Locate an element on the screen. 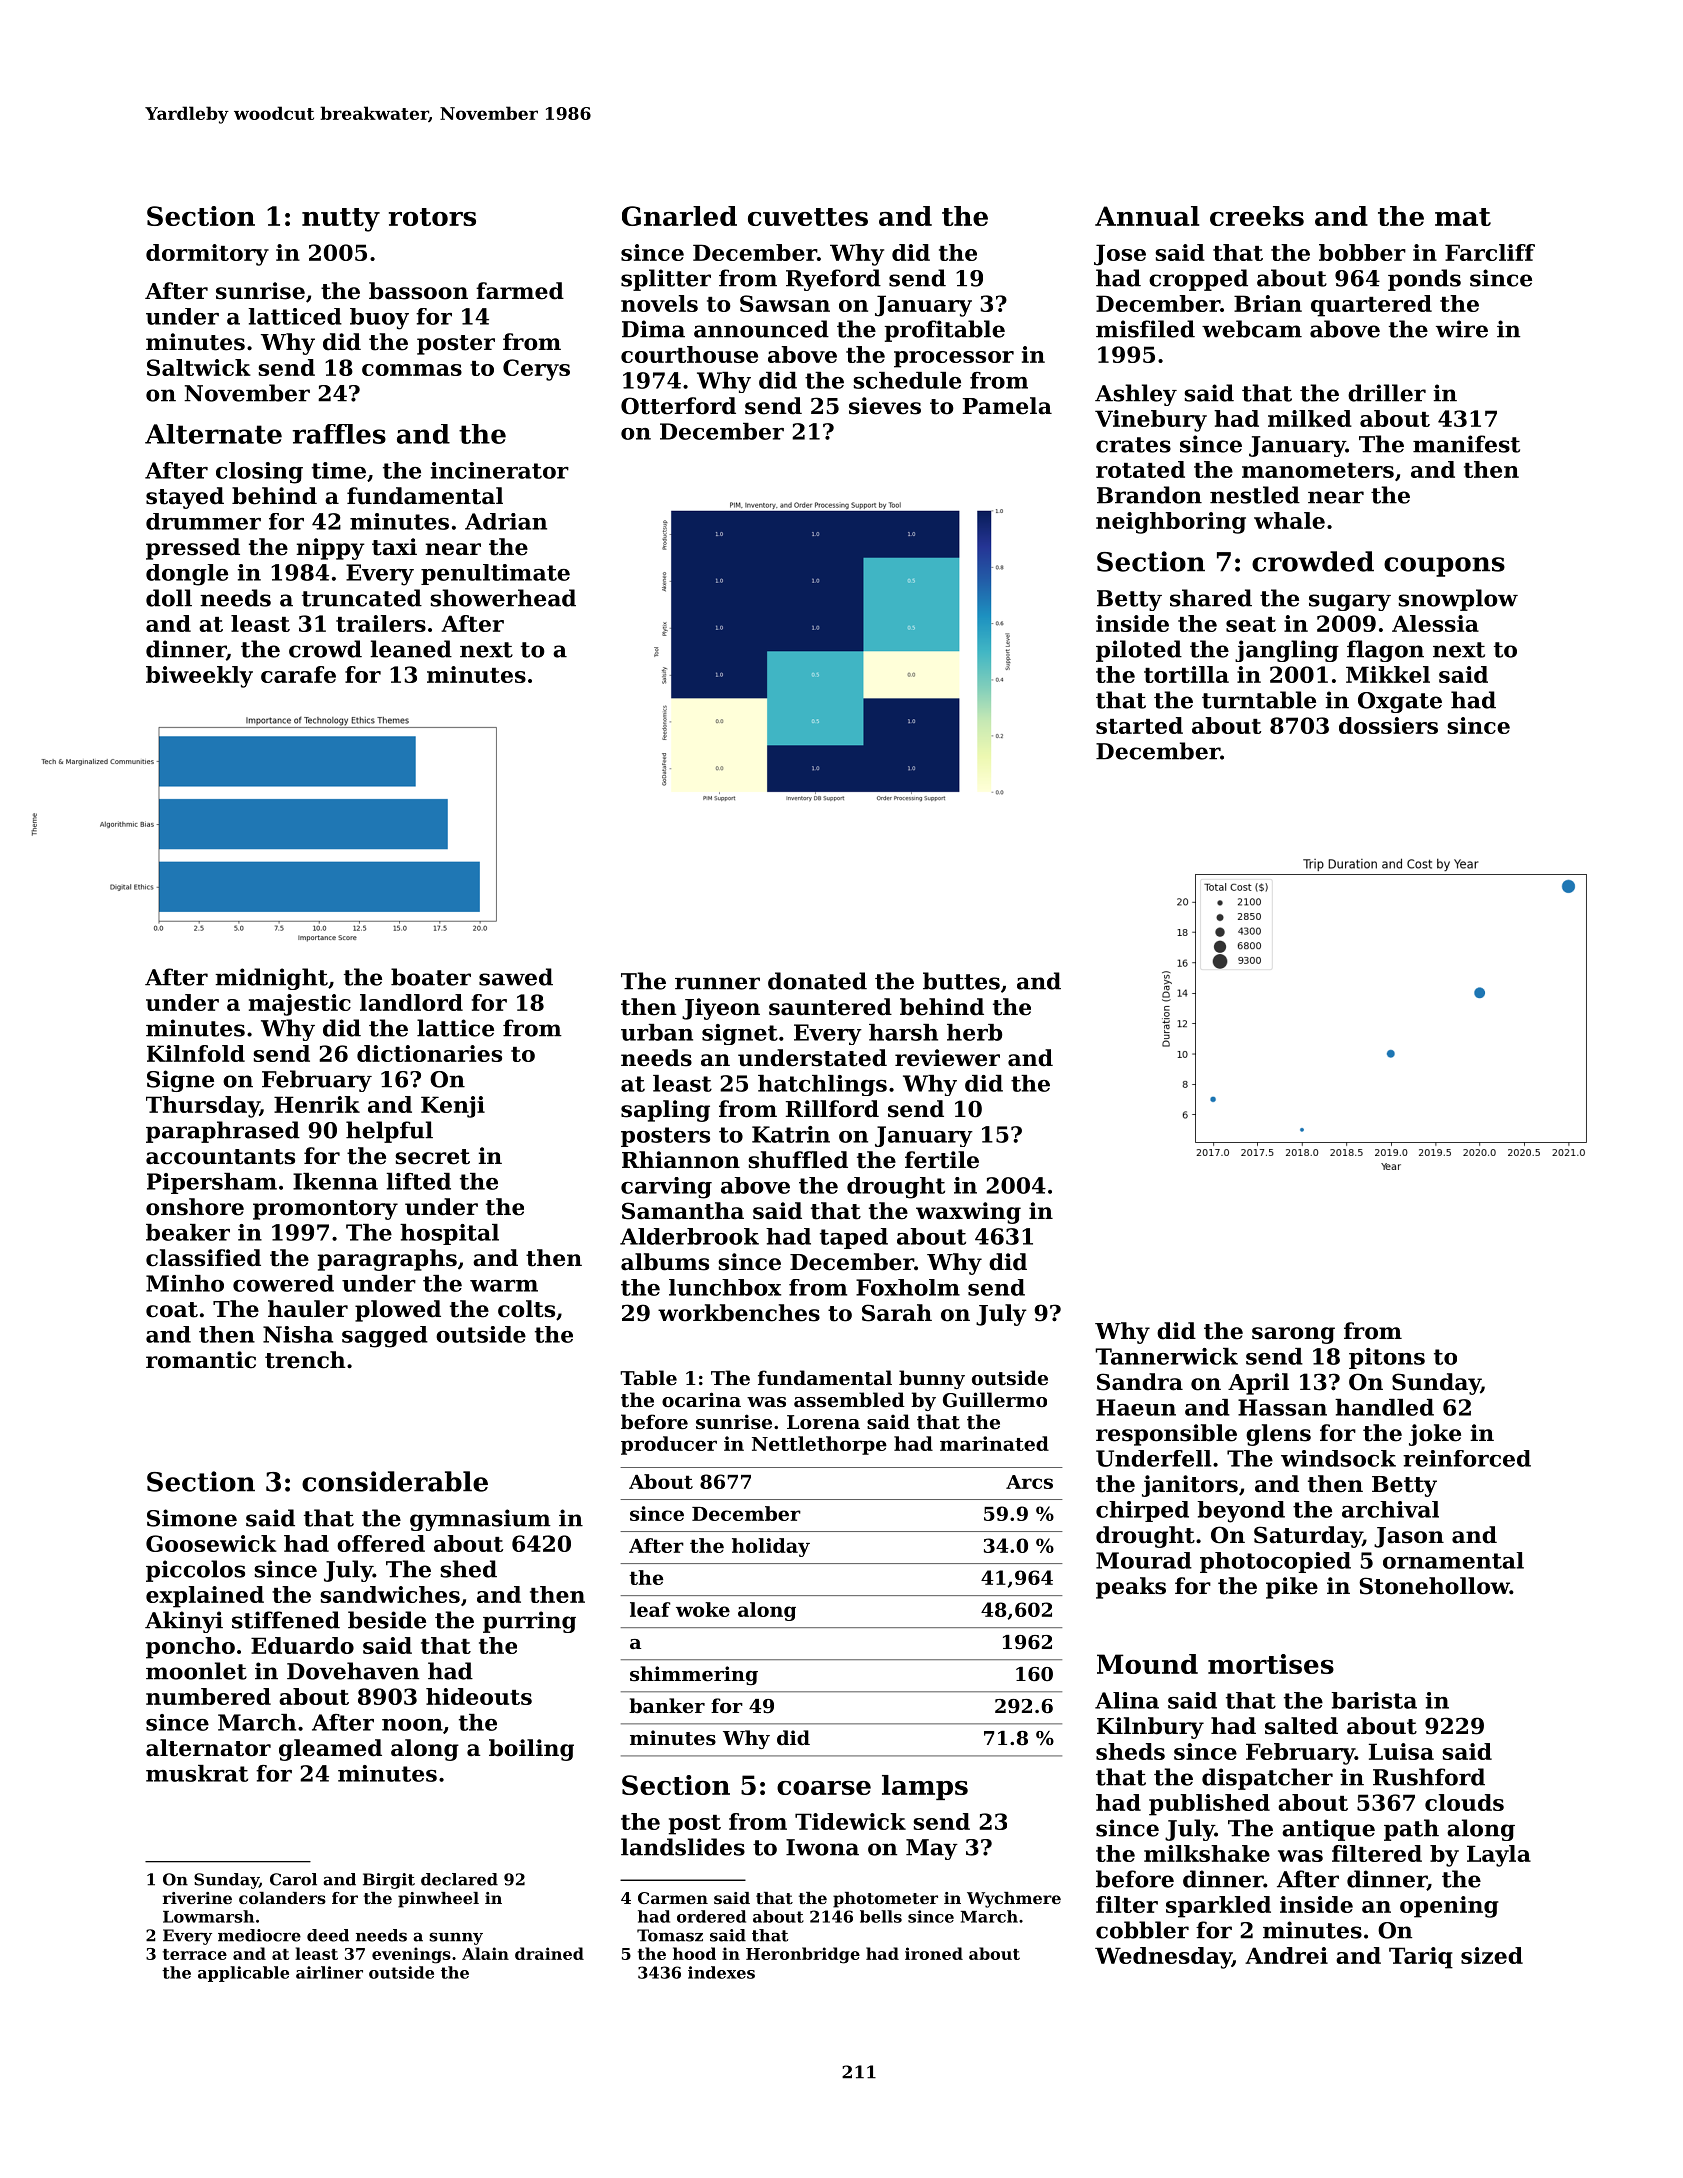  leaf is located at coordinates (650, 1609).
